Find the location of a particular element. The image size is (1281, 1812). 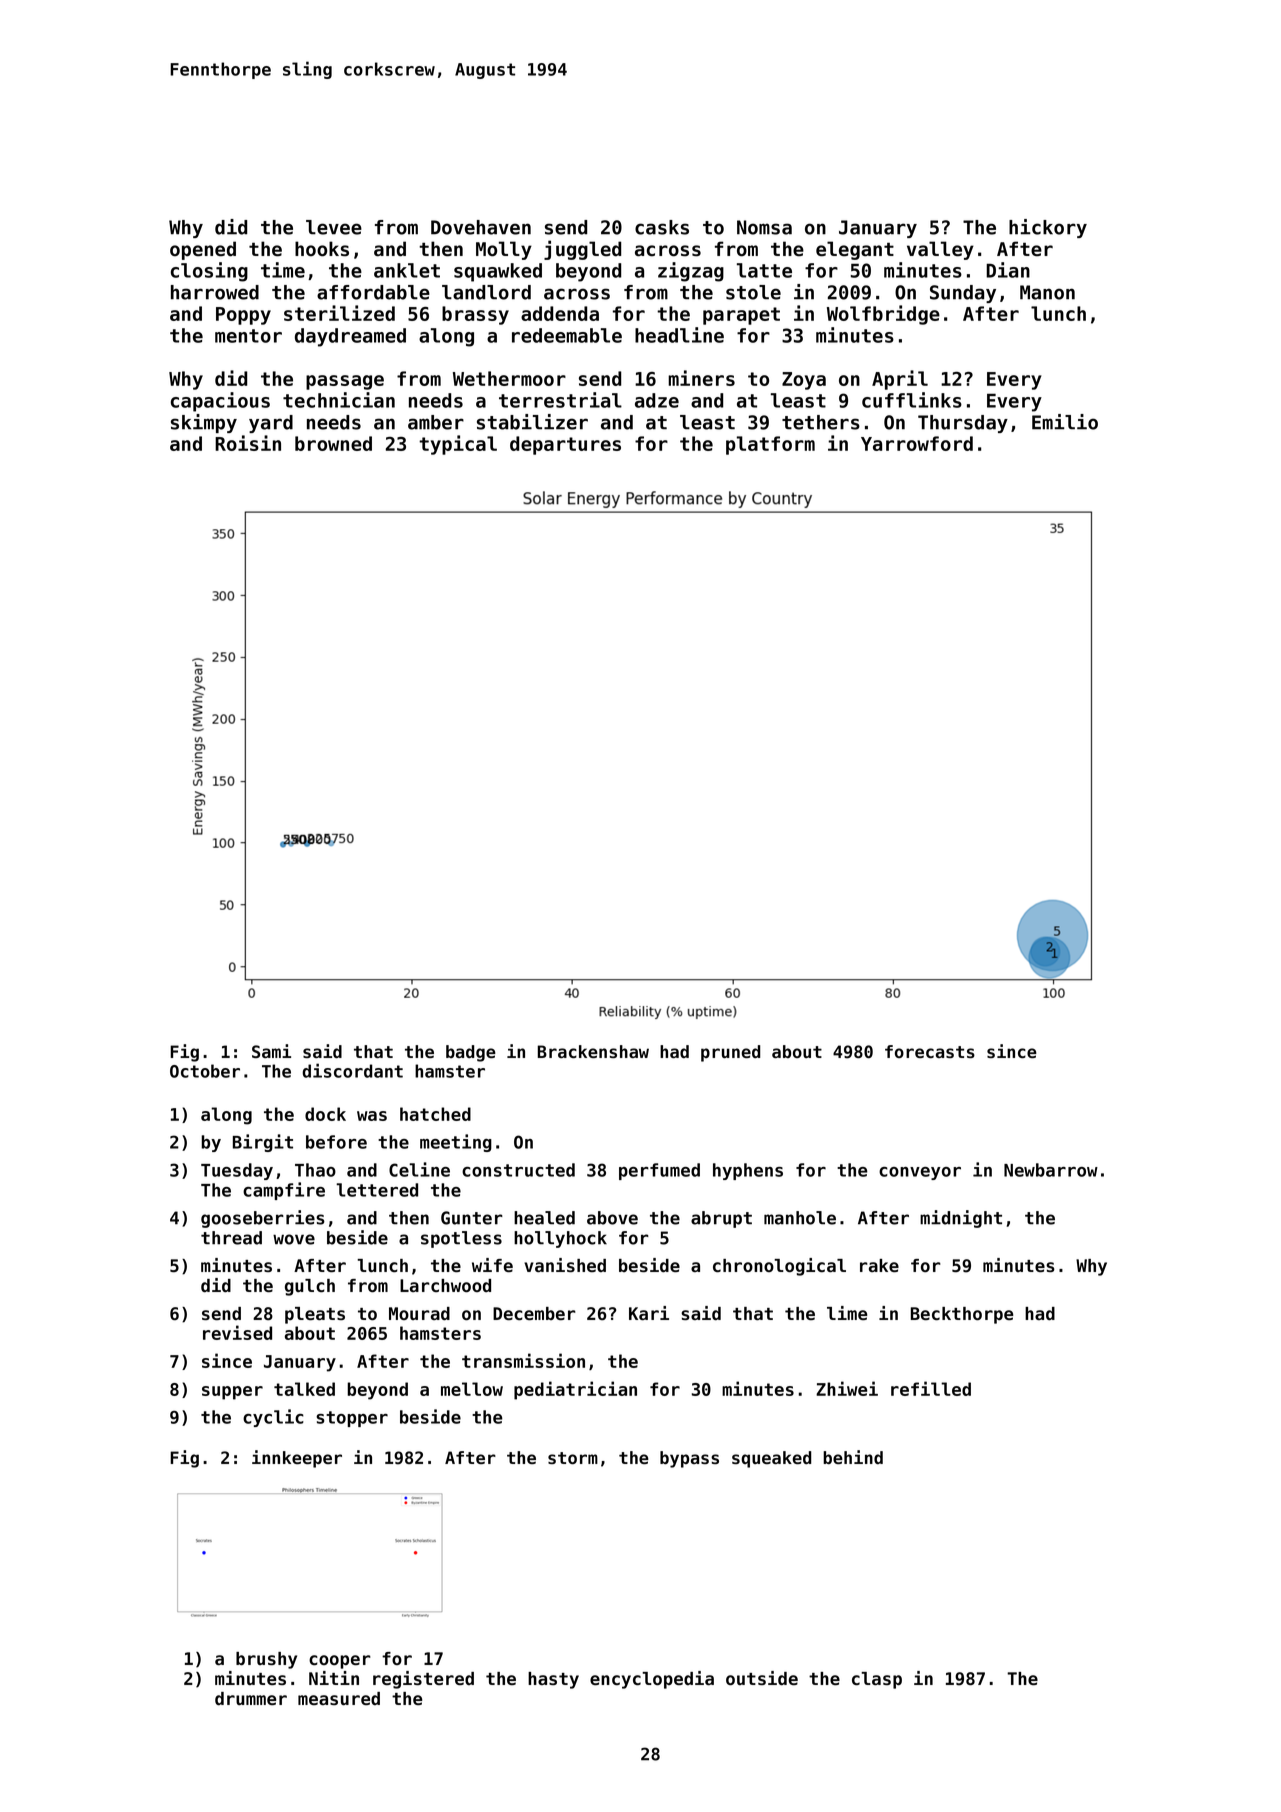

hasty is located at coordinates (553, 1680).
